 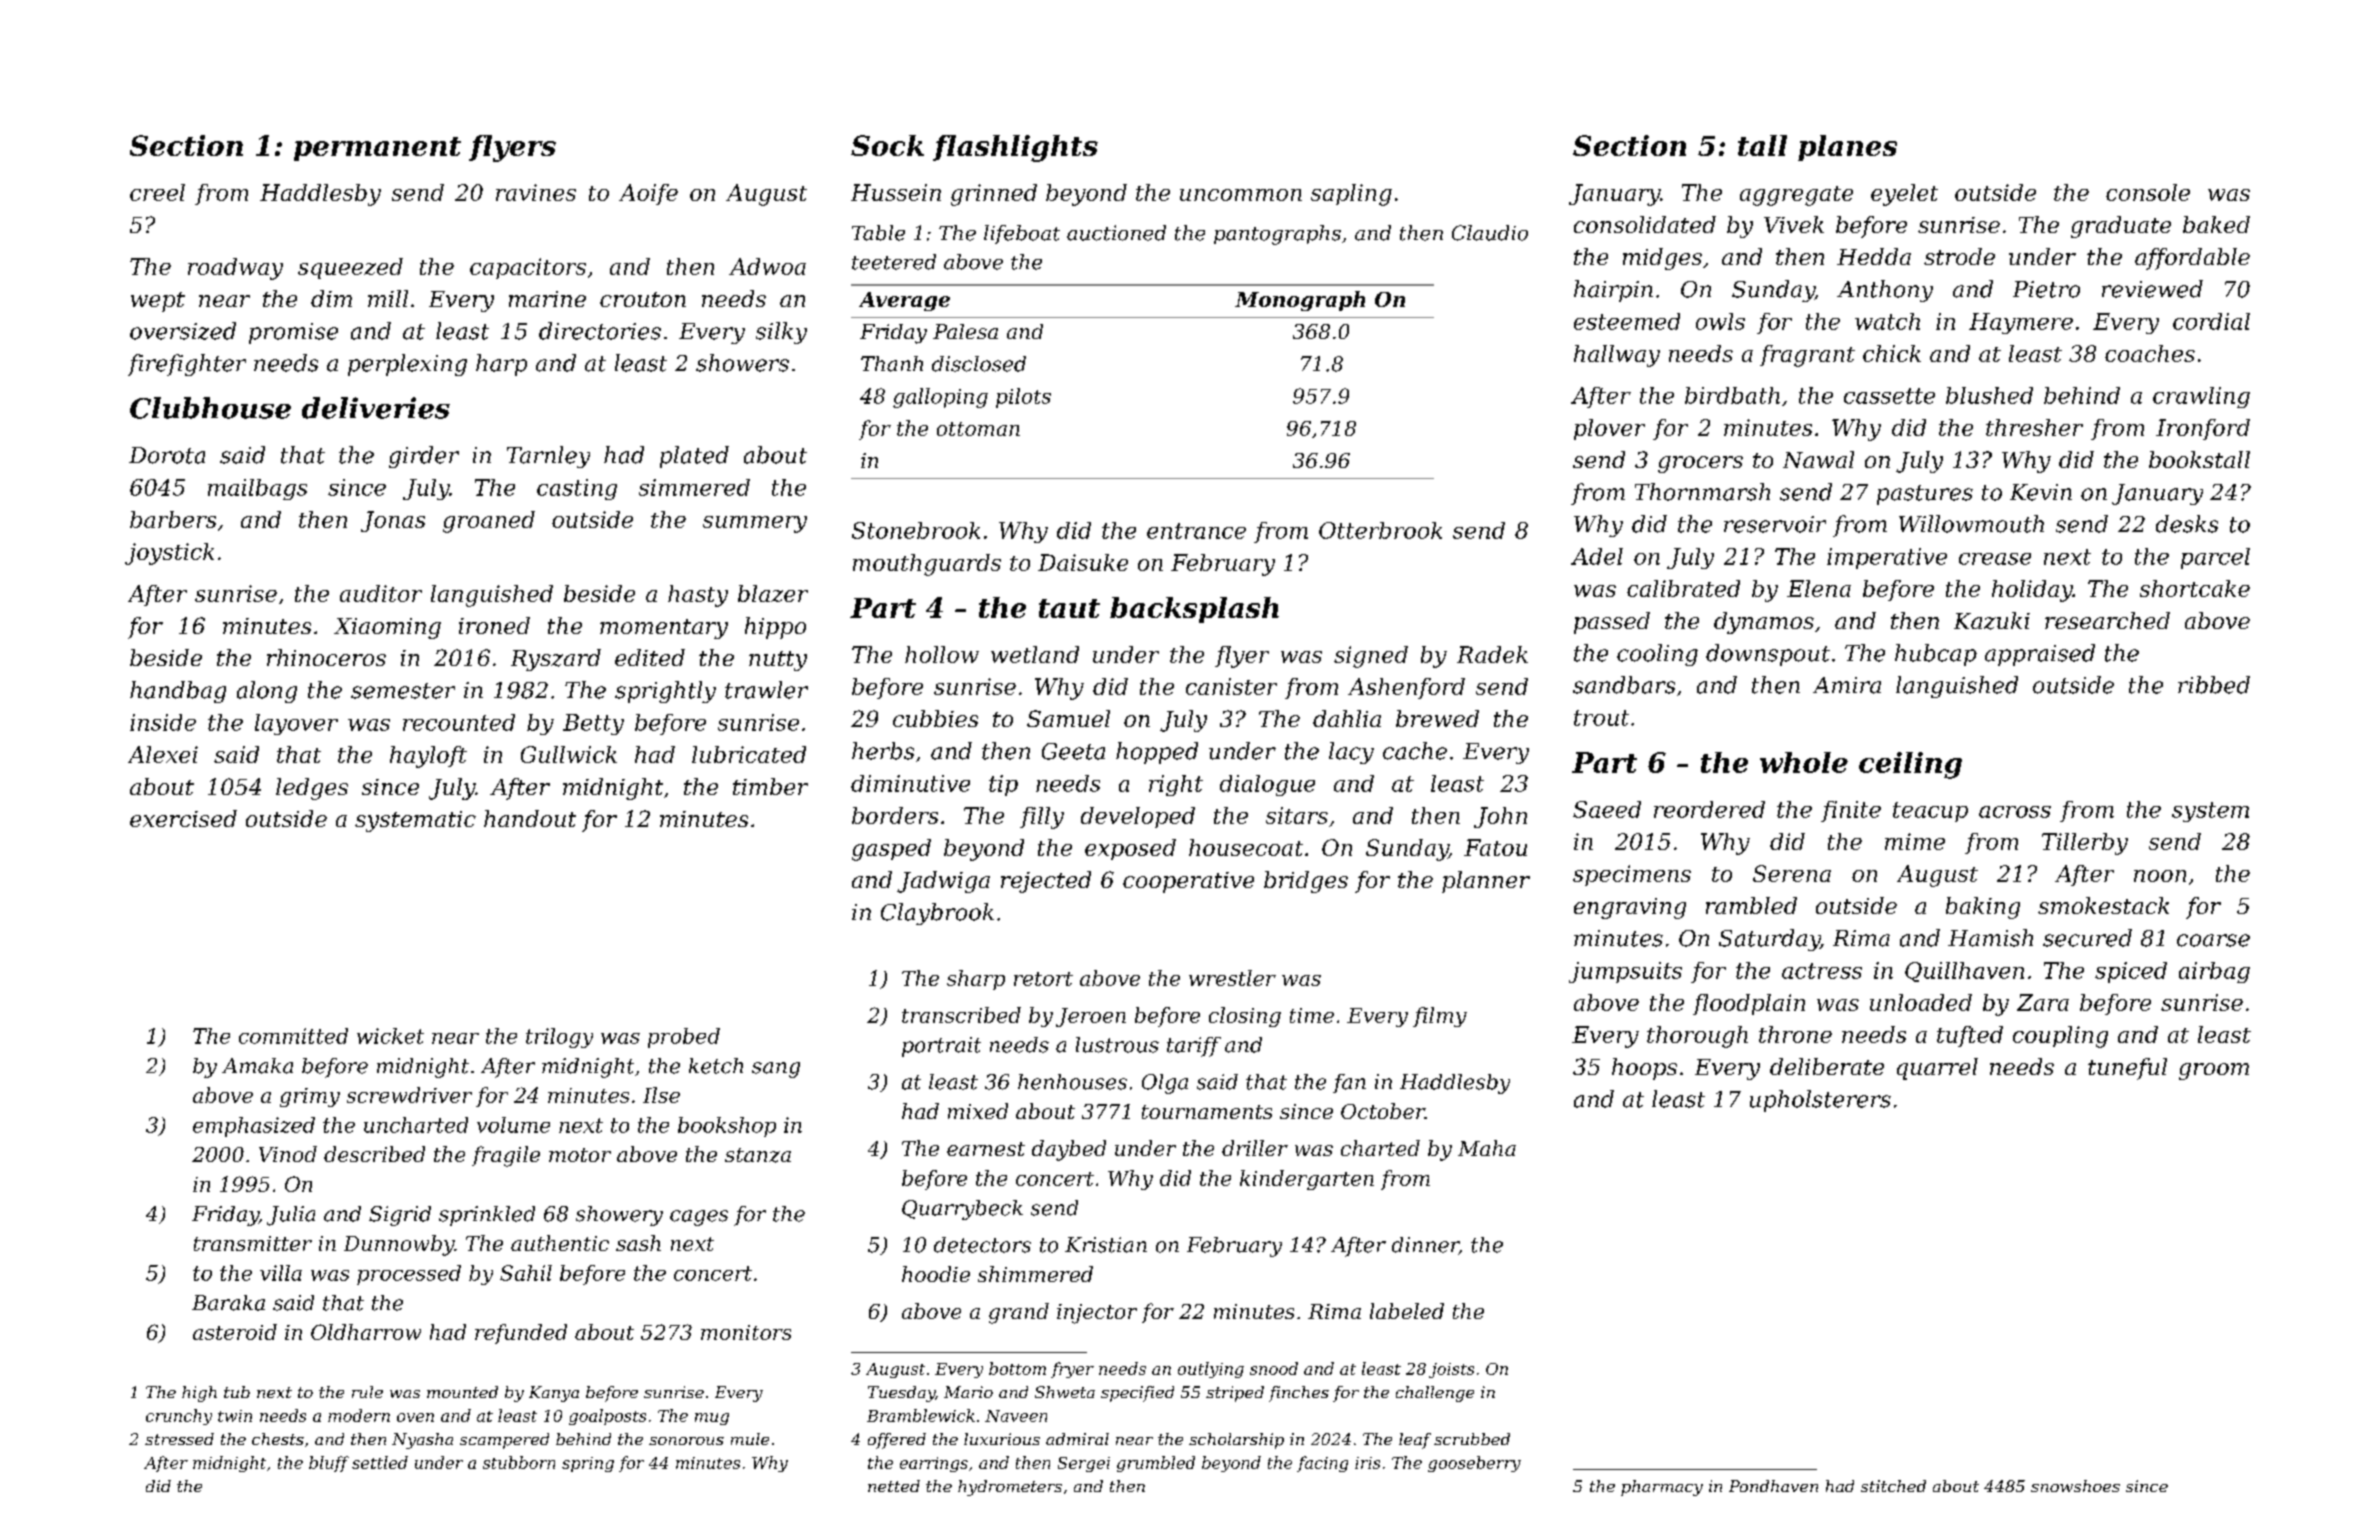 What do you see at coordinates (1106, 1245) in the image?
I see `Kristian` at bounding box center [1106, 1245].
